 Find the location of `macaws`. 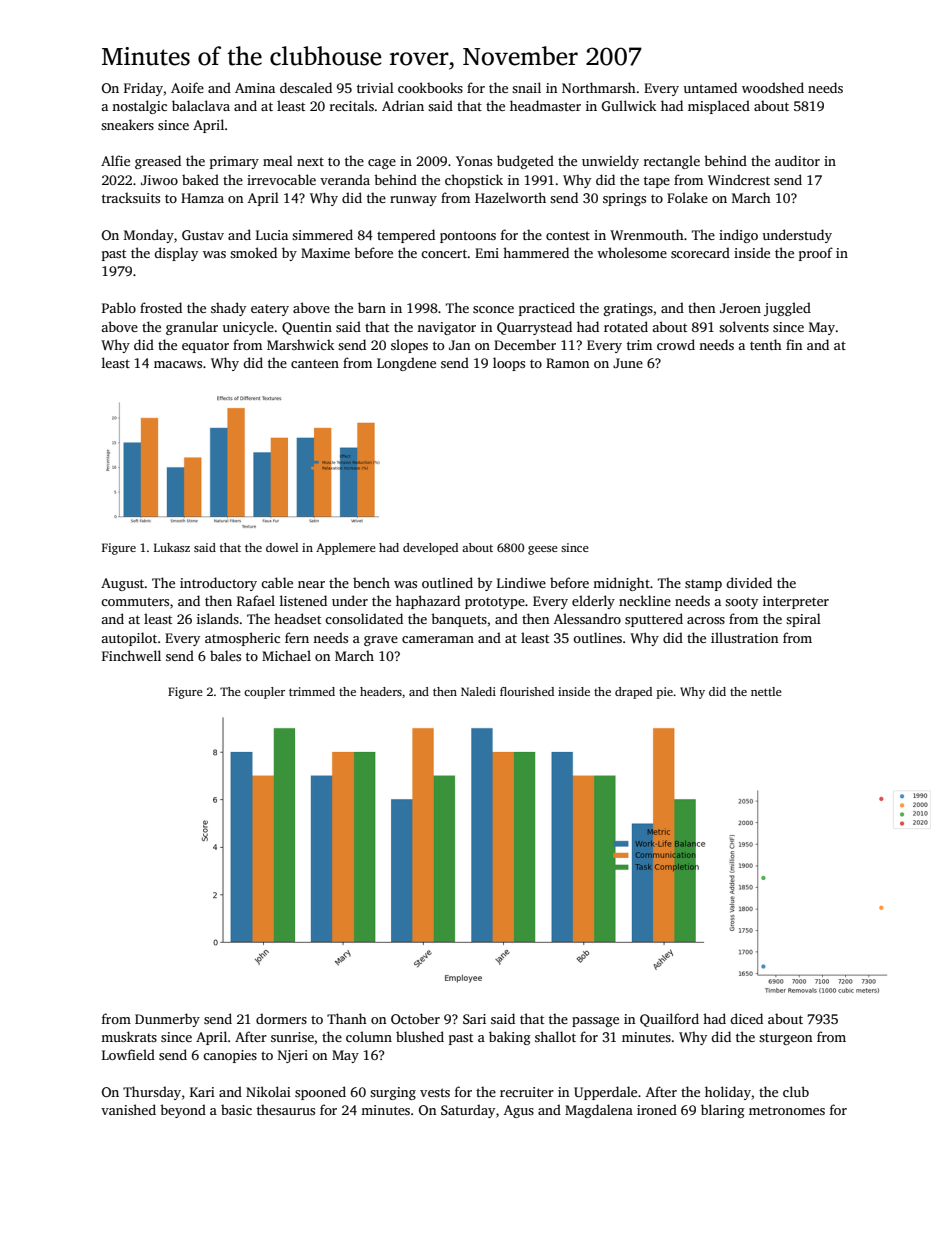

macaws is located at coordinates (178, 364).
